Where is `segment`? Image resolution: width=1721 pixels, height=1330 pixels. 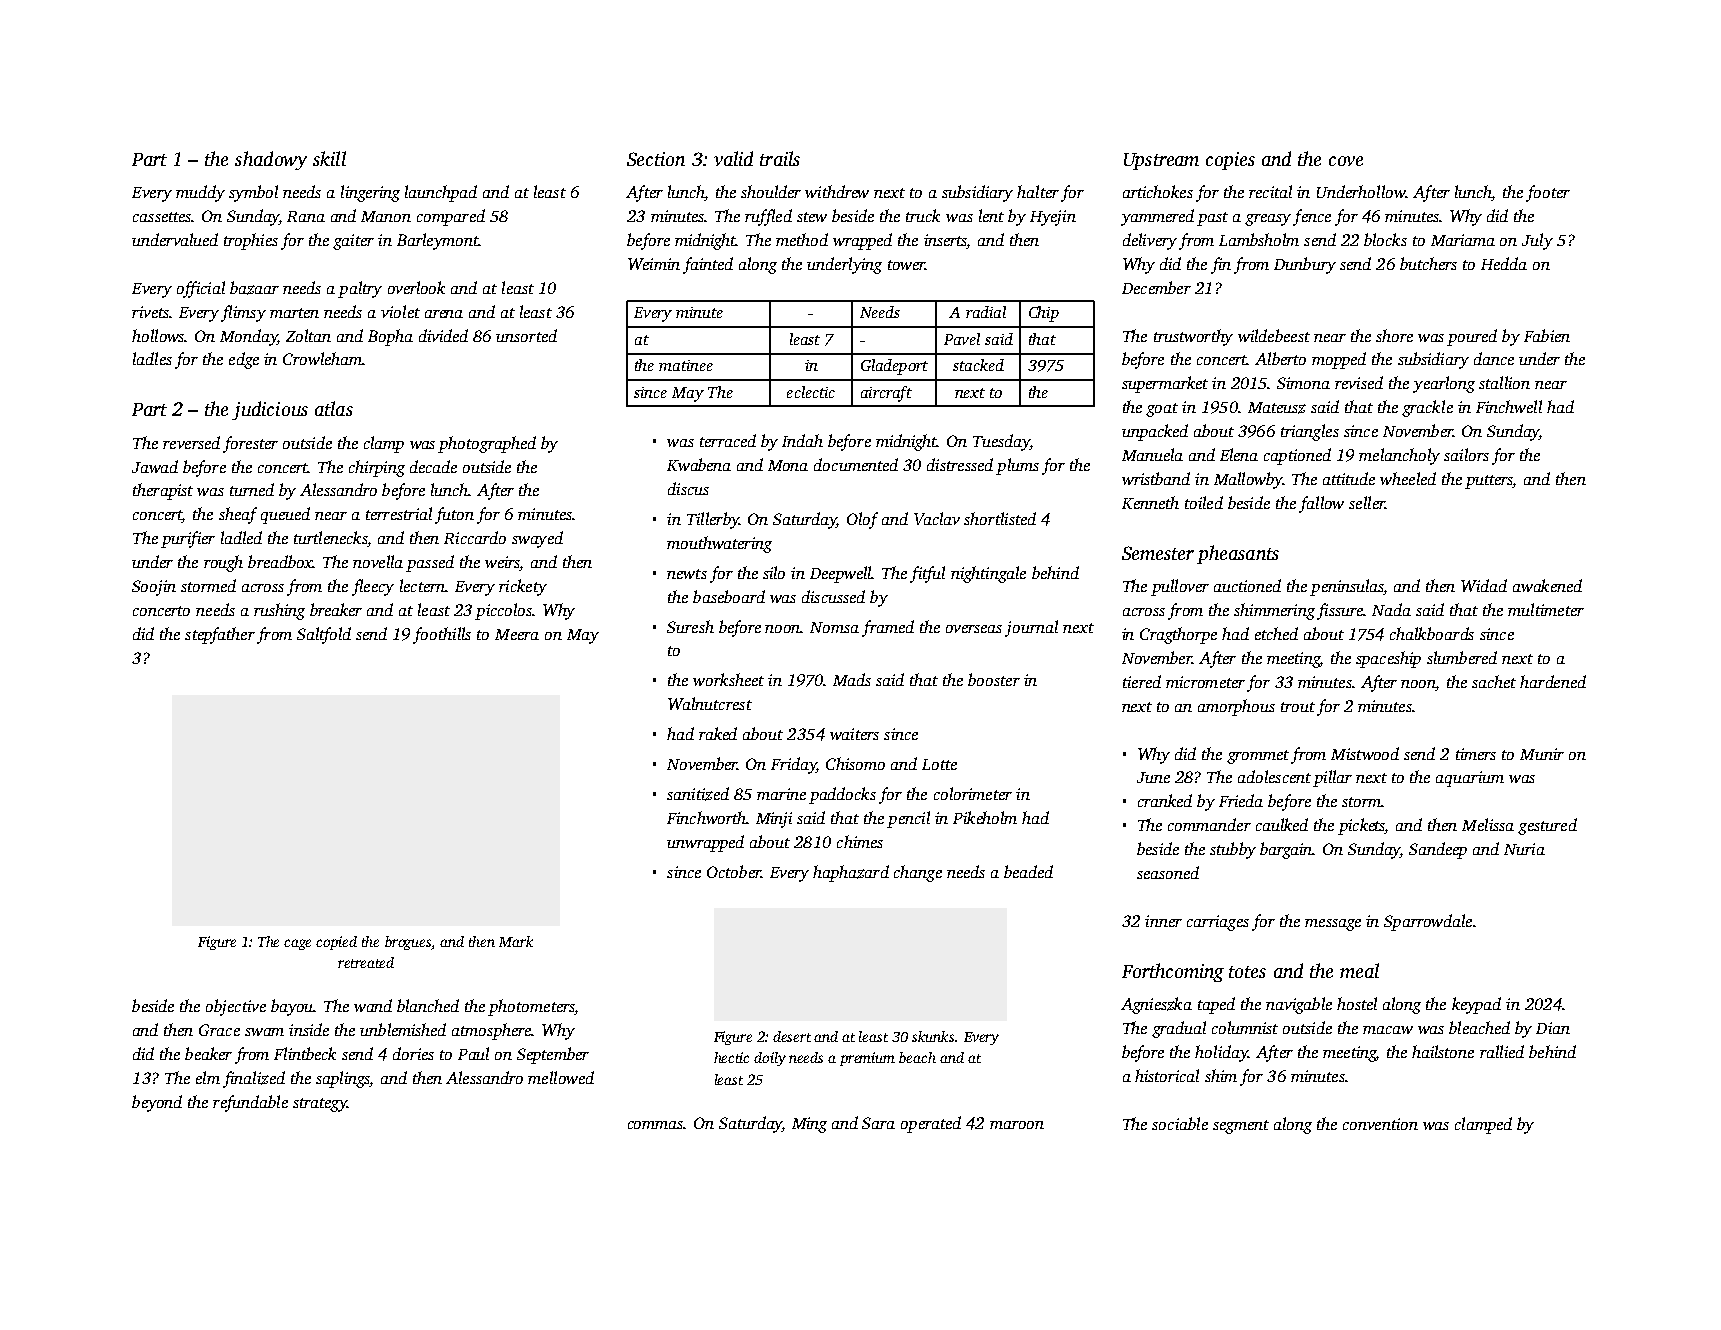 segment is located at coordinates (1241, 1127).
